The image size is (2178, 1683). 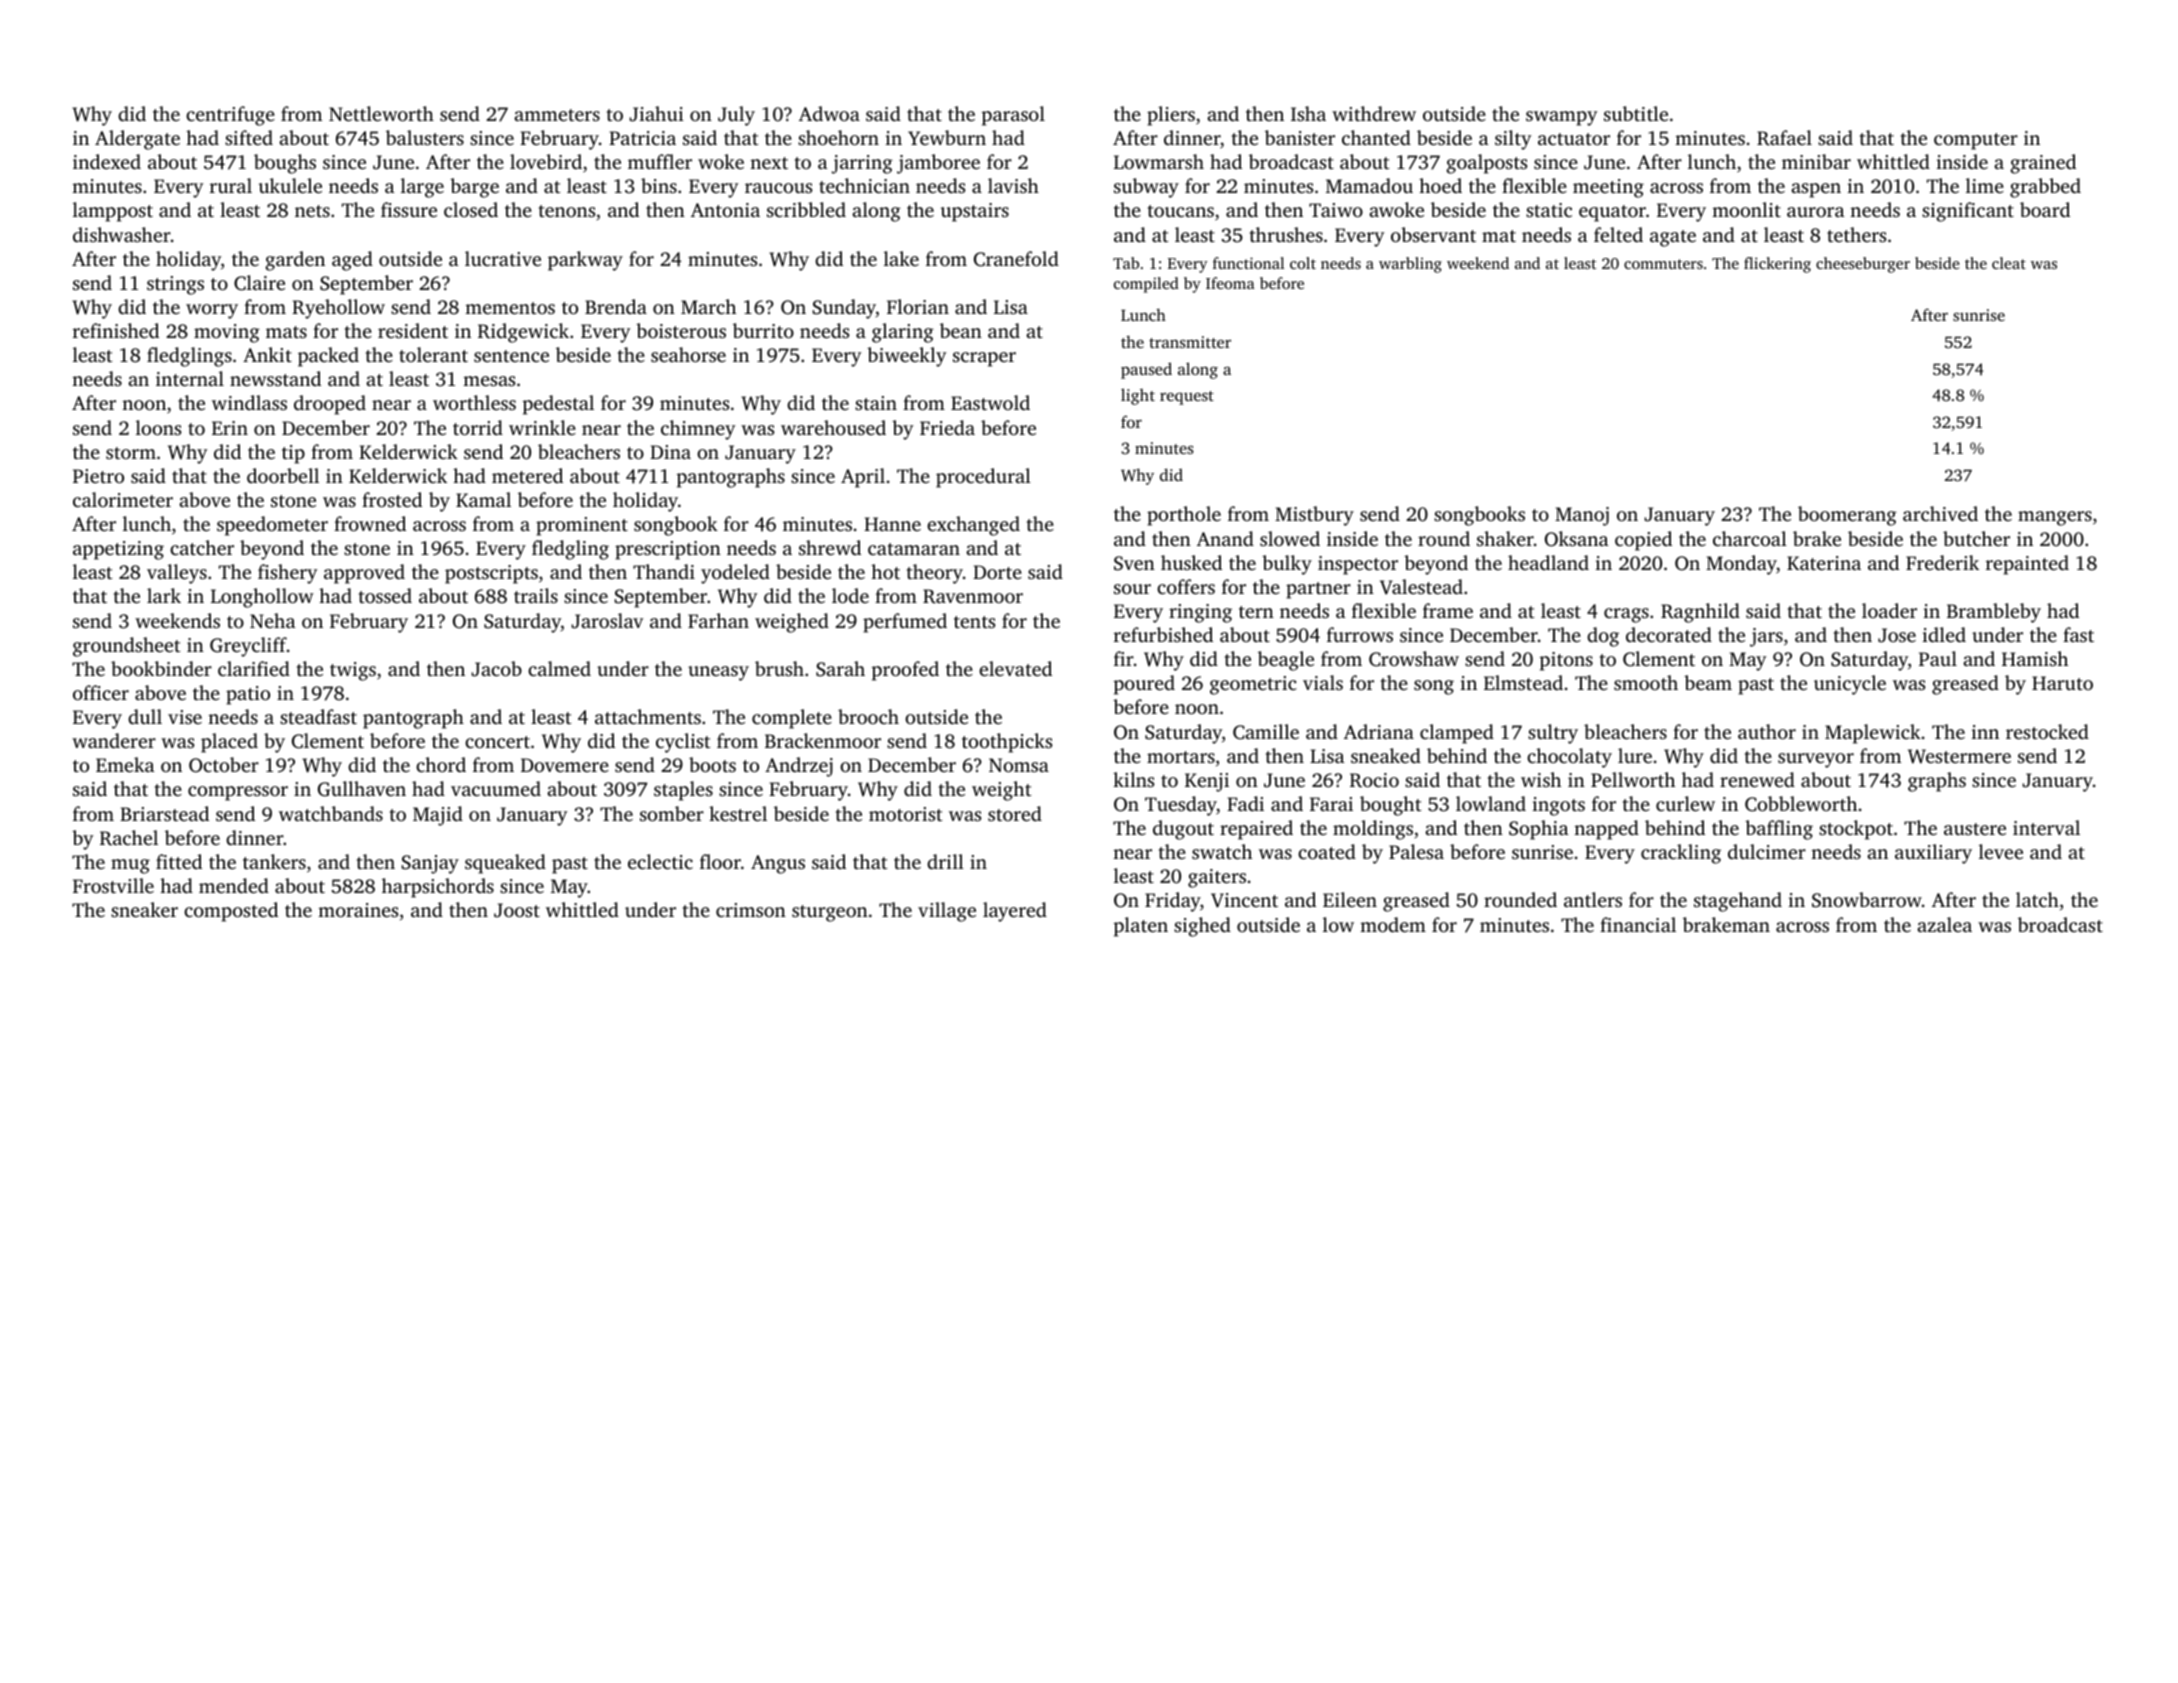 I want to click on compiled, so click(x=1146, y=285).
